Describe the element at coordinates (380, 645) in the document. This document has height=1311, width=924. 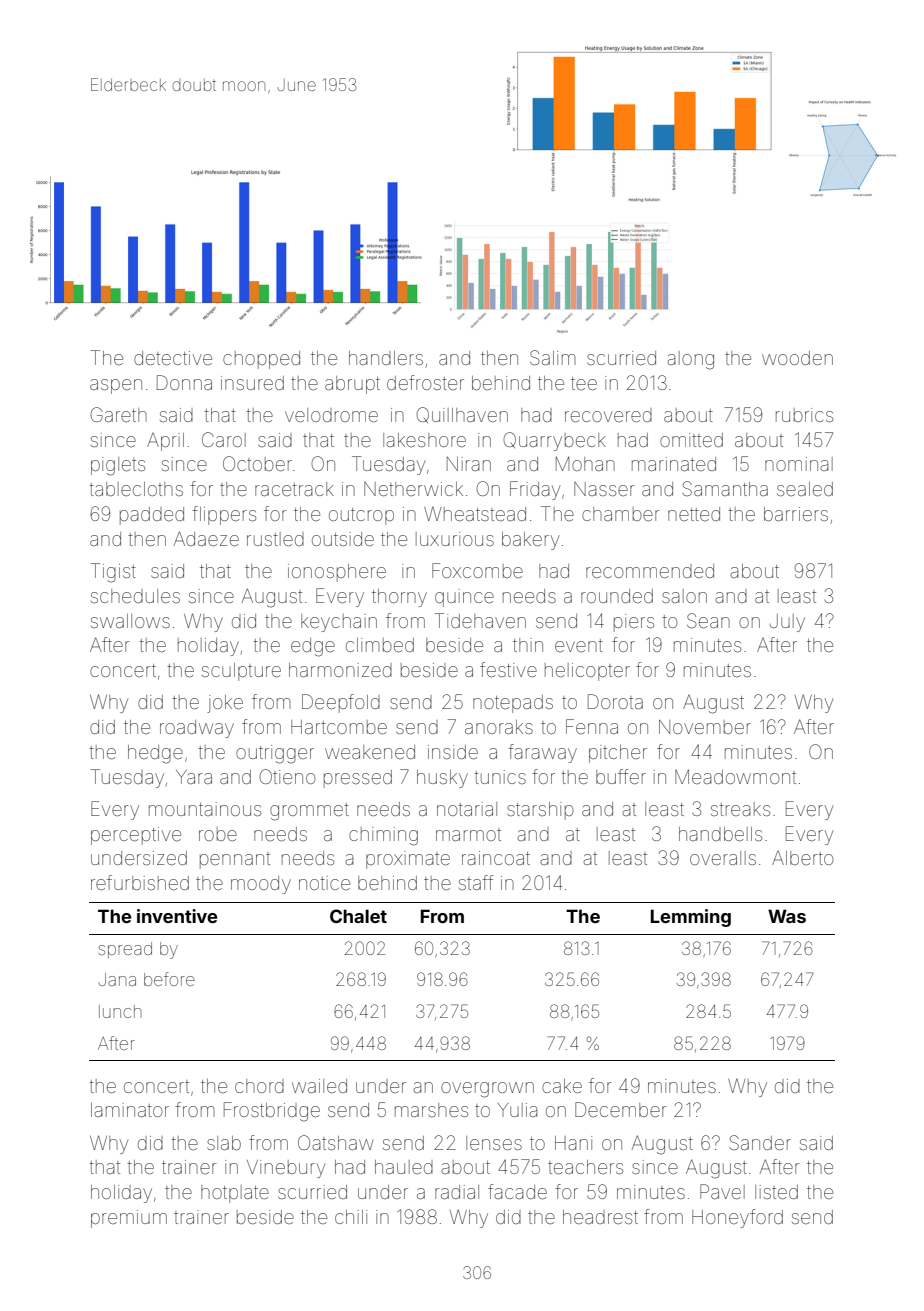
I see `climbed` at that location.
